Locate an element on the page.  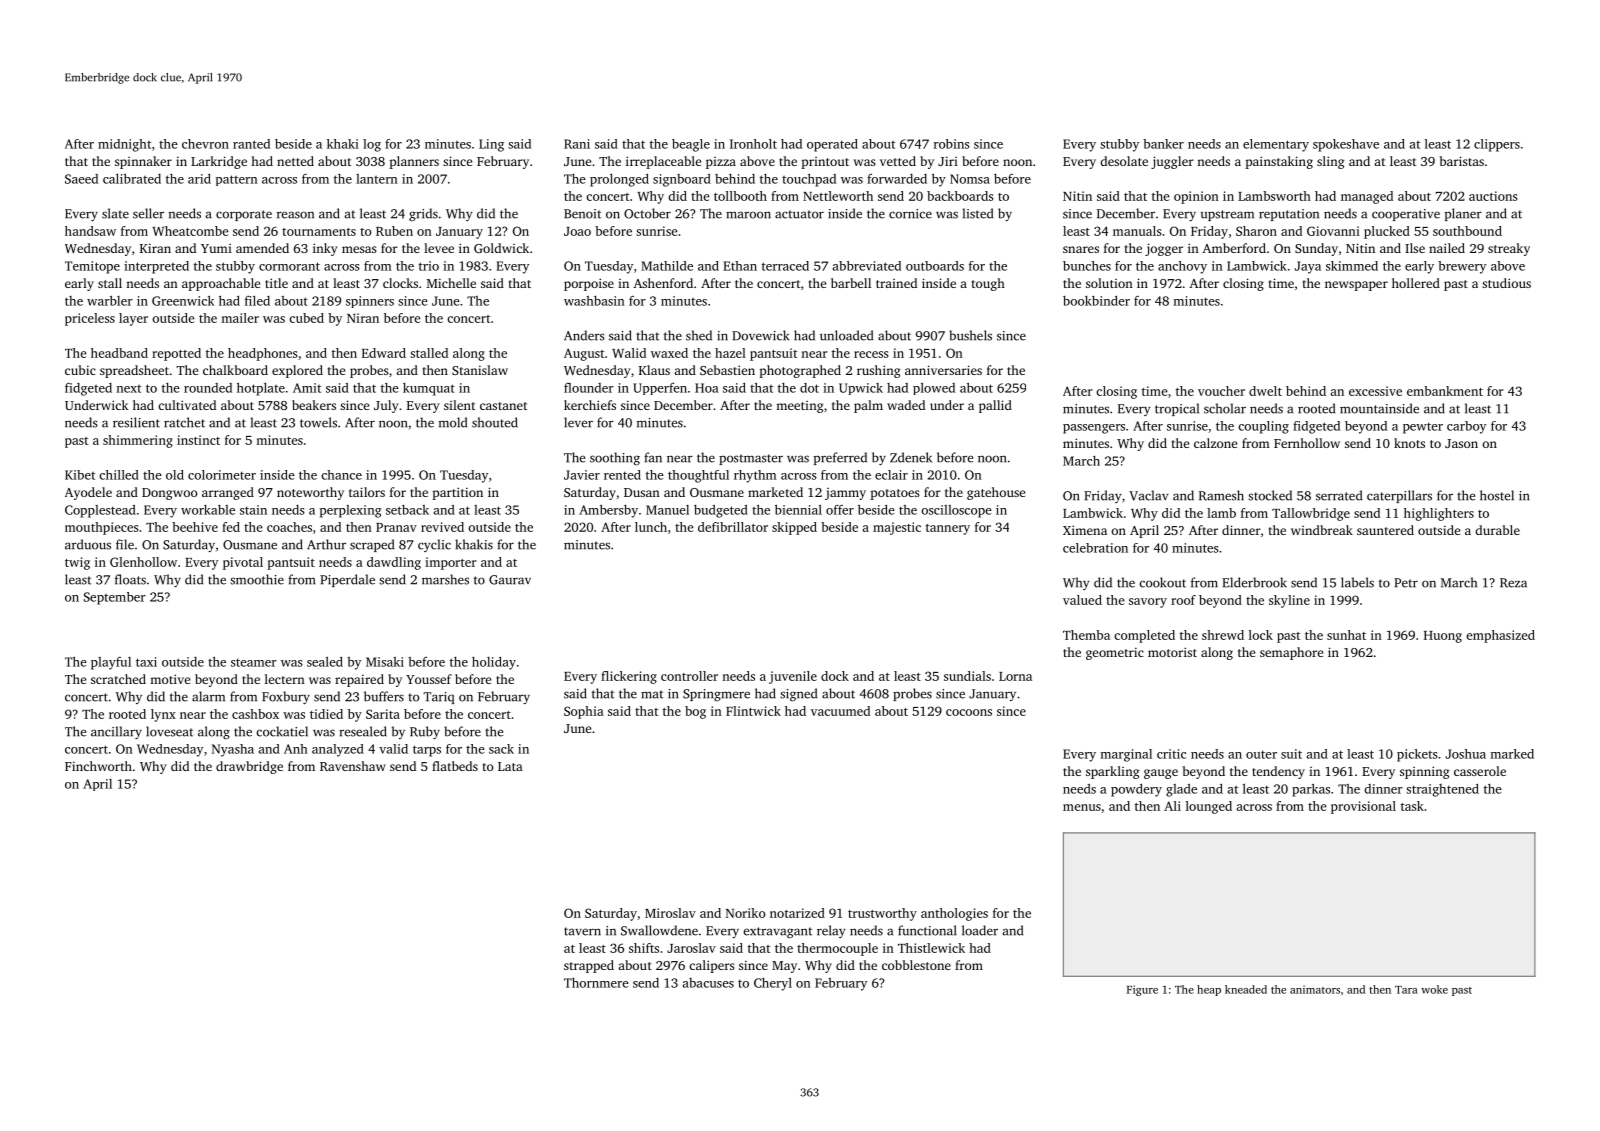
spokeshave is located at coordinates (1346, 145).
